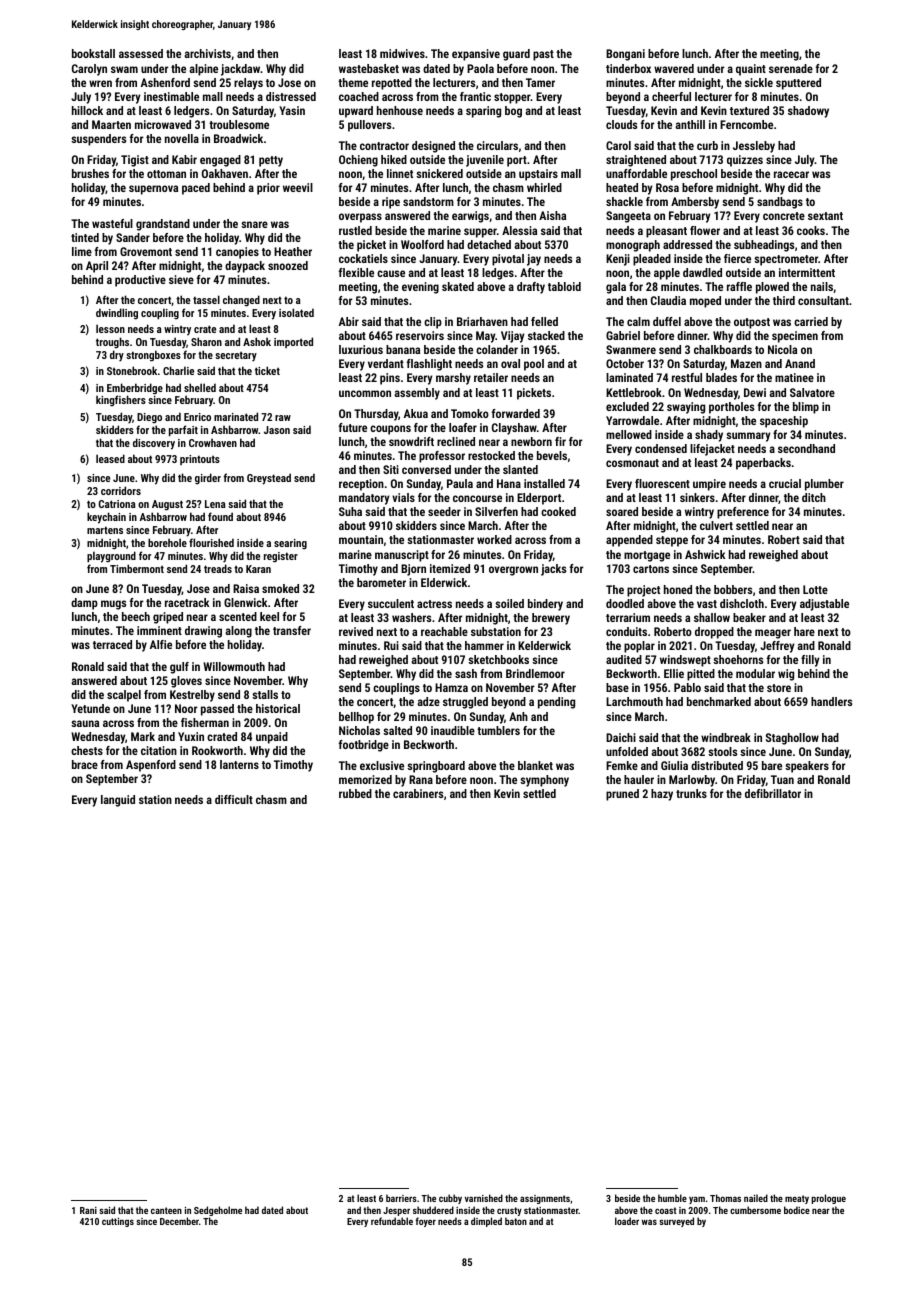  Describe the element at coordinates (218, 1211) in the document. I see `Sedgeholme` at that location.
